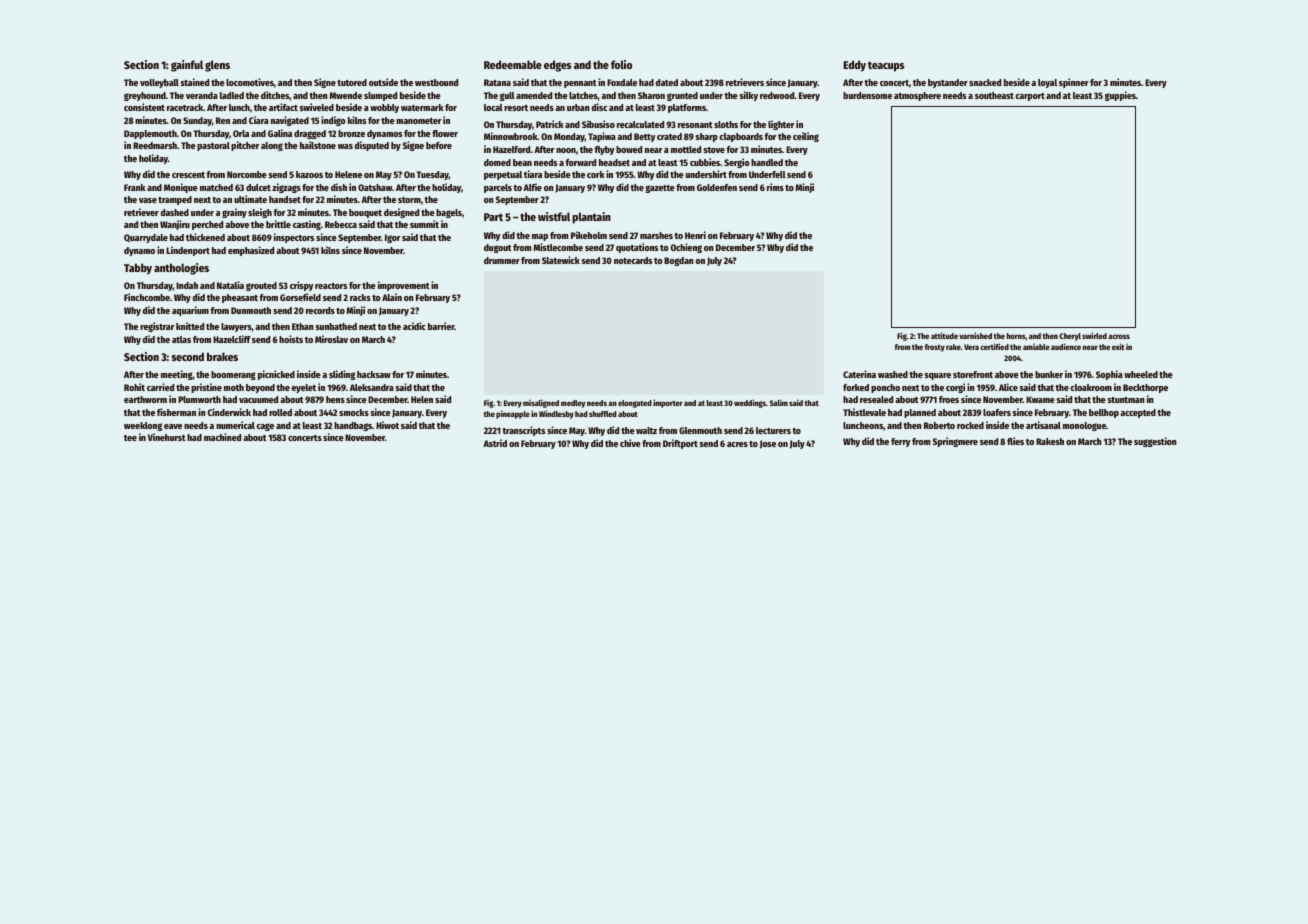 This screenshot has width=1308, height=924. Describe the element at coordinates (695, 235) in the screenshot. I see `Henri` at that location.
